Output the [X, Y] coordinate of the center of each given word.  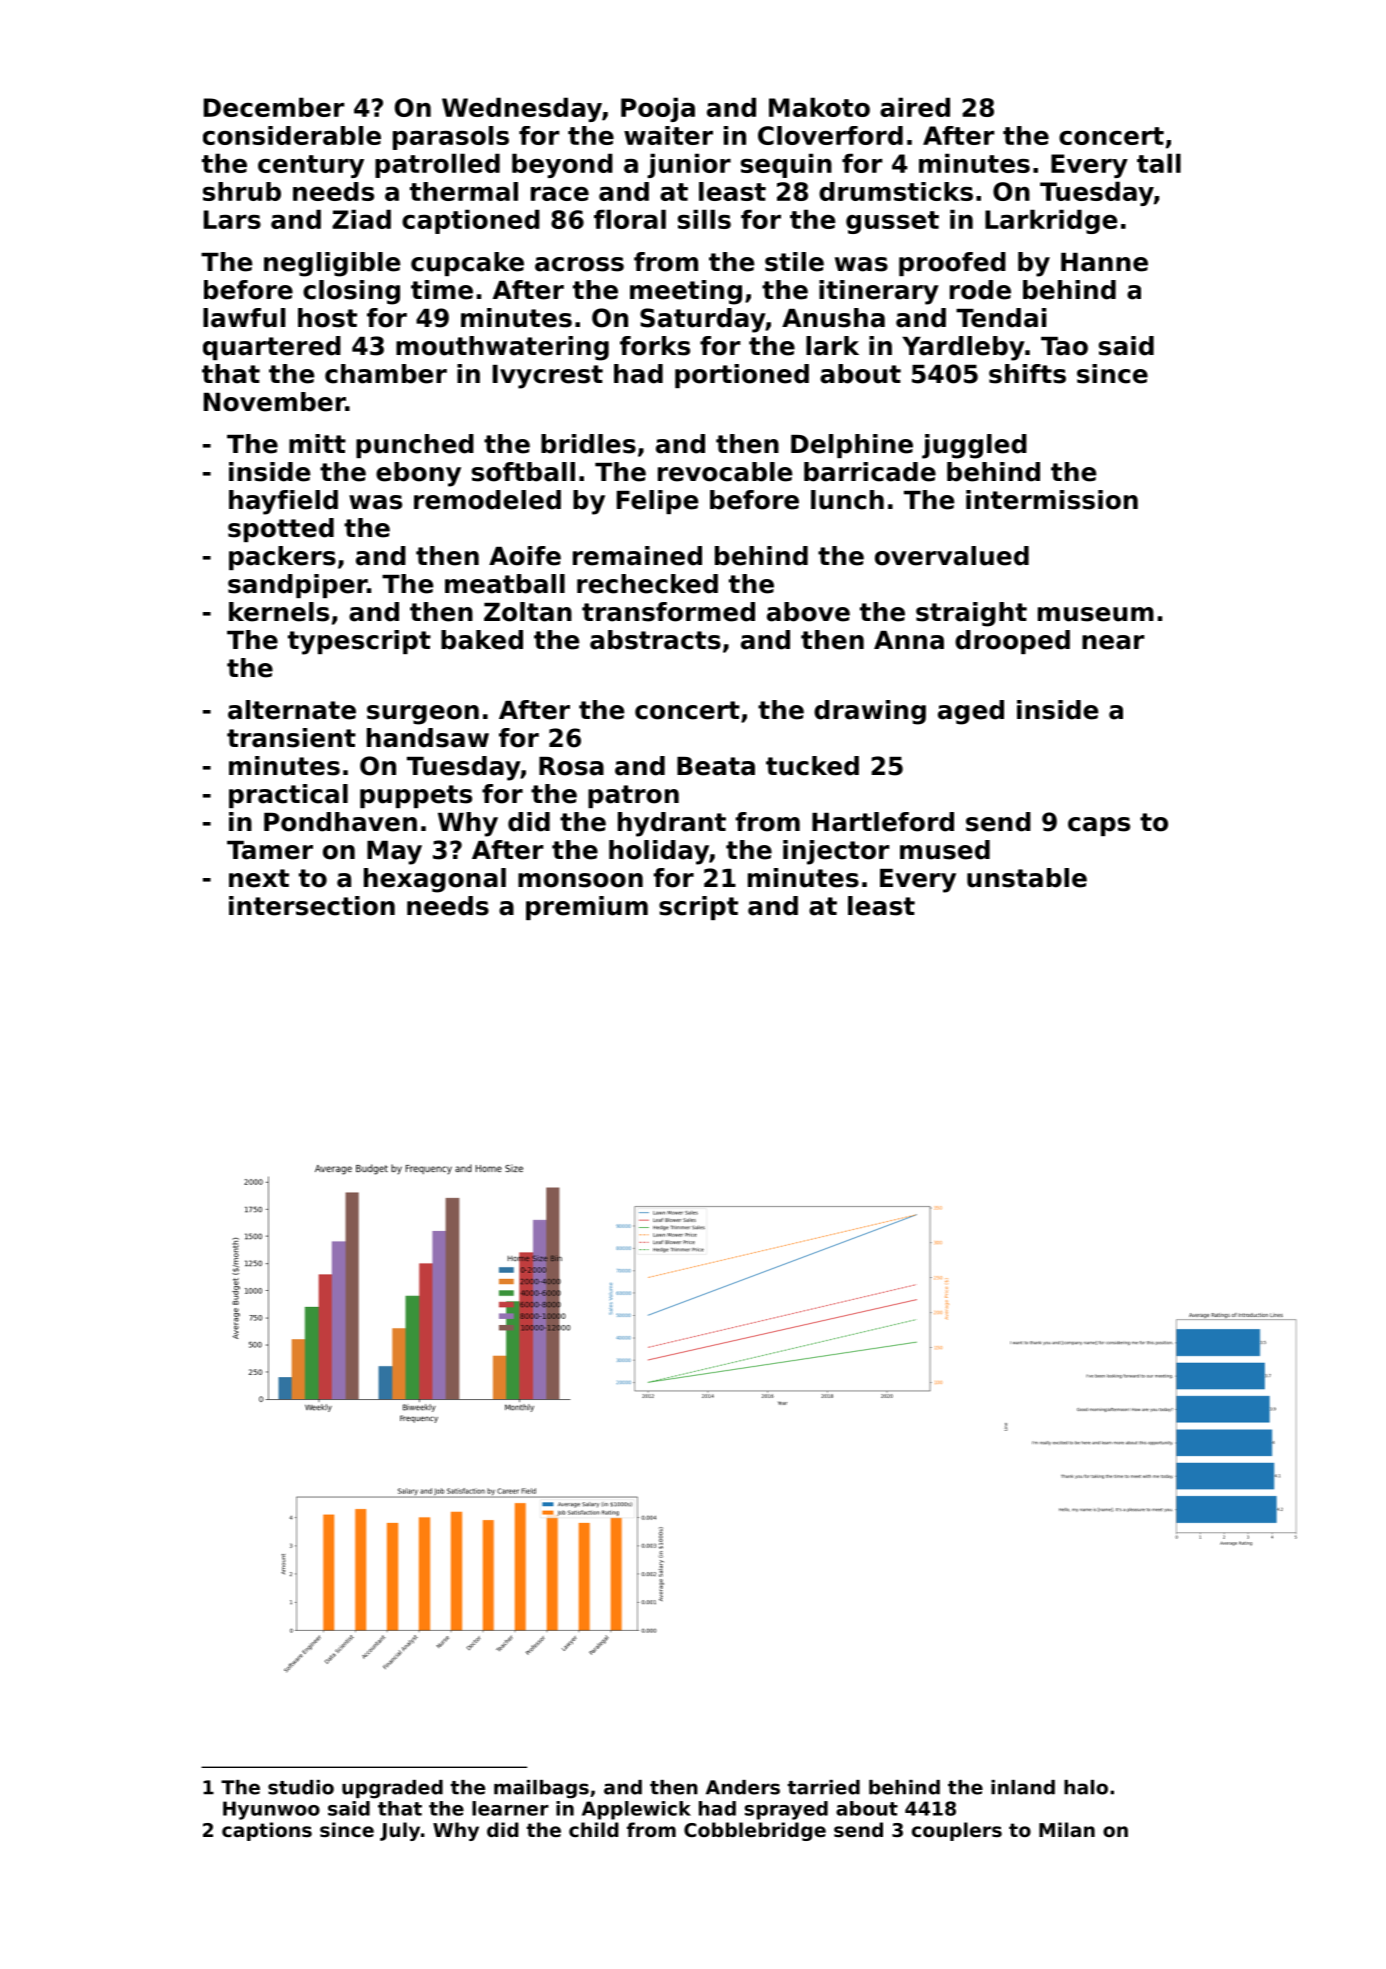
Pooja [658, 109]
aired [915, 107]
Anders [743, 1787]
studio [301, 1787]
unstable [1027, 878]
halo [1086, 1787]
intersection [312, 906]
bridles [588, 444]
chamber [386, 374]
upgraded [392, 1789]
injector [836, 852]
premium [587, 908]
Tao [1064, 346]
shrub [242, 191]
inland [1023, 1787]
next [259, 878]
